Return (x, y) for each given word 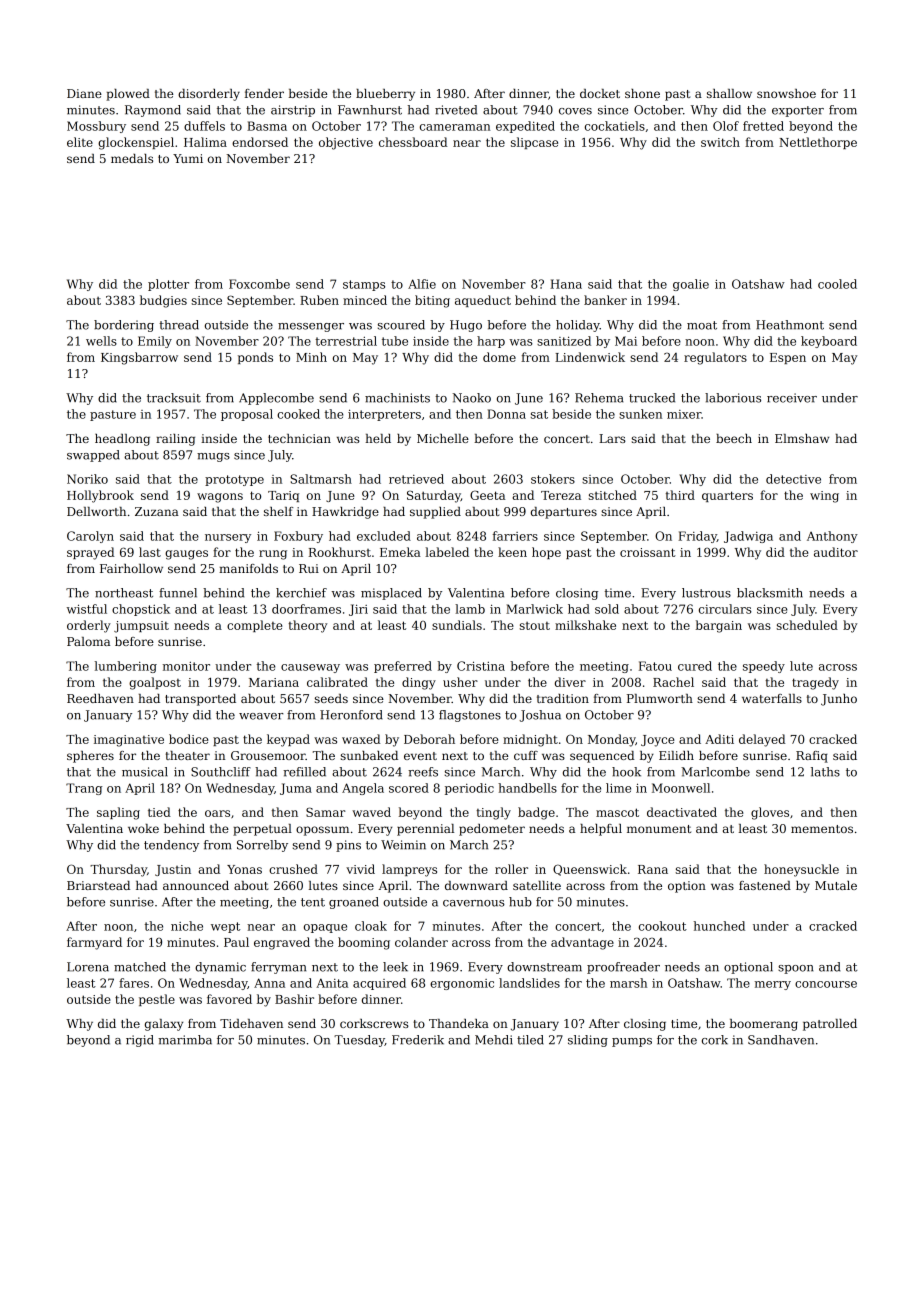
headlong (122, 440)
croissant (648, 552)
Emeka (400, 552)
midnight (530, 740)
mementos (822, 829)
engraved (282, 943)
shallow (729, 93)
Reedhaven (100, 698)
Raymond (153, 111)
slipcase (534, 143)
